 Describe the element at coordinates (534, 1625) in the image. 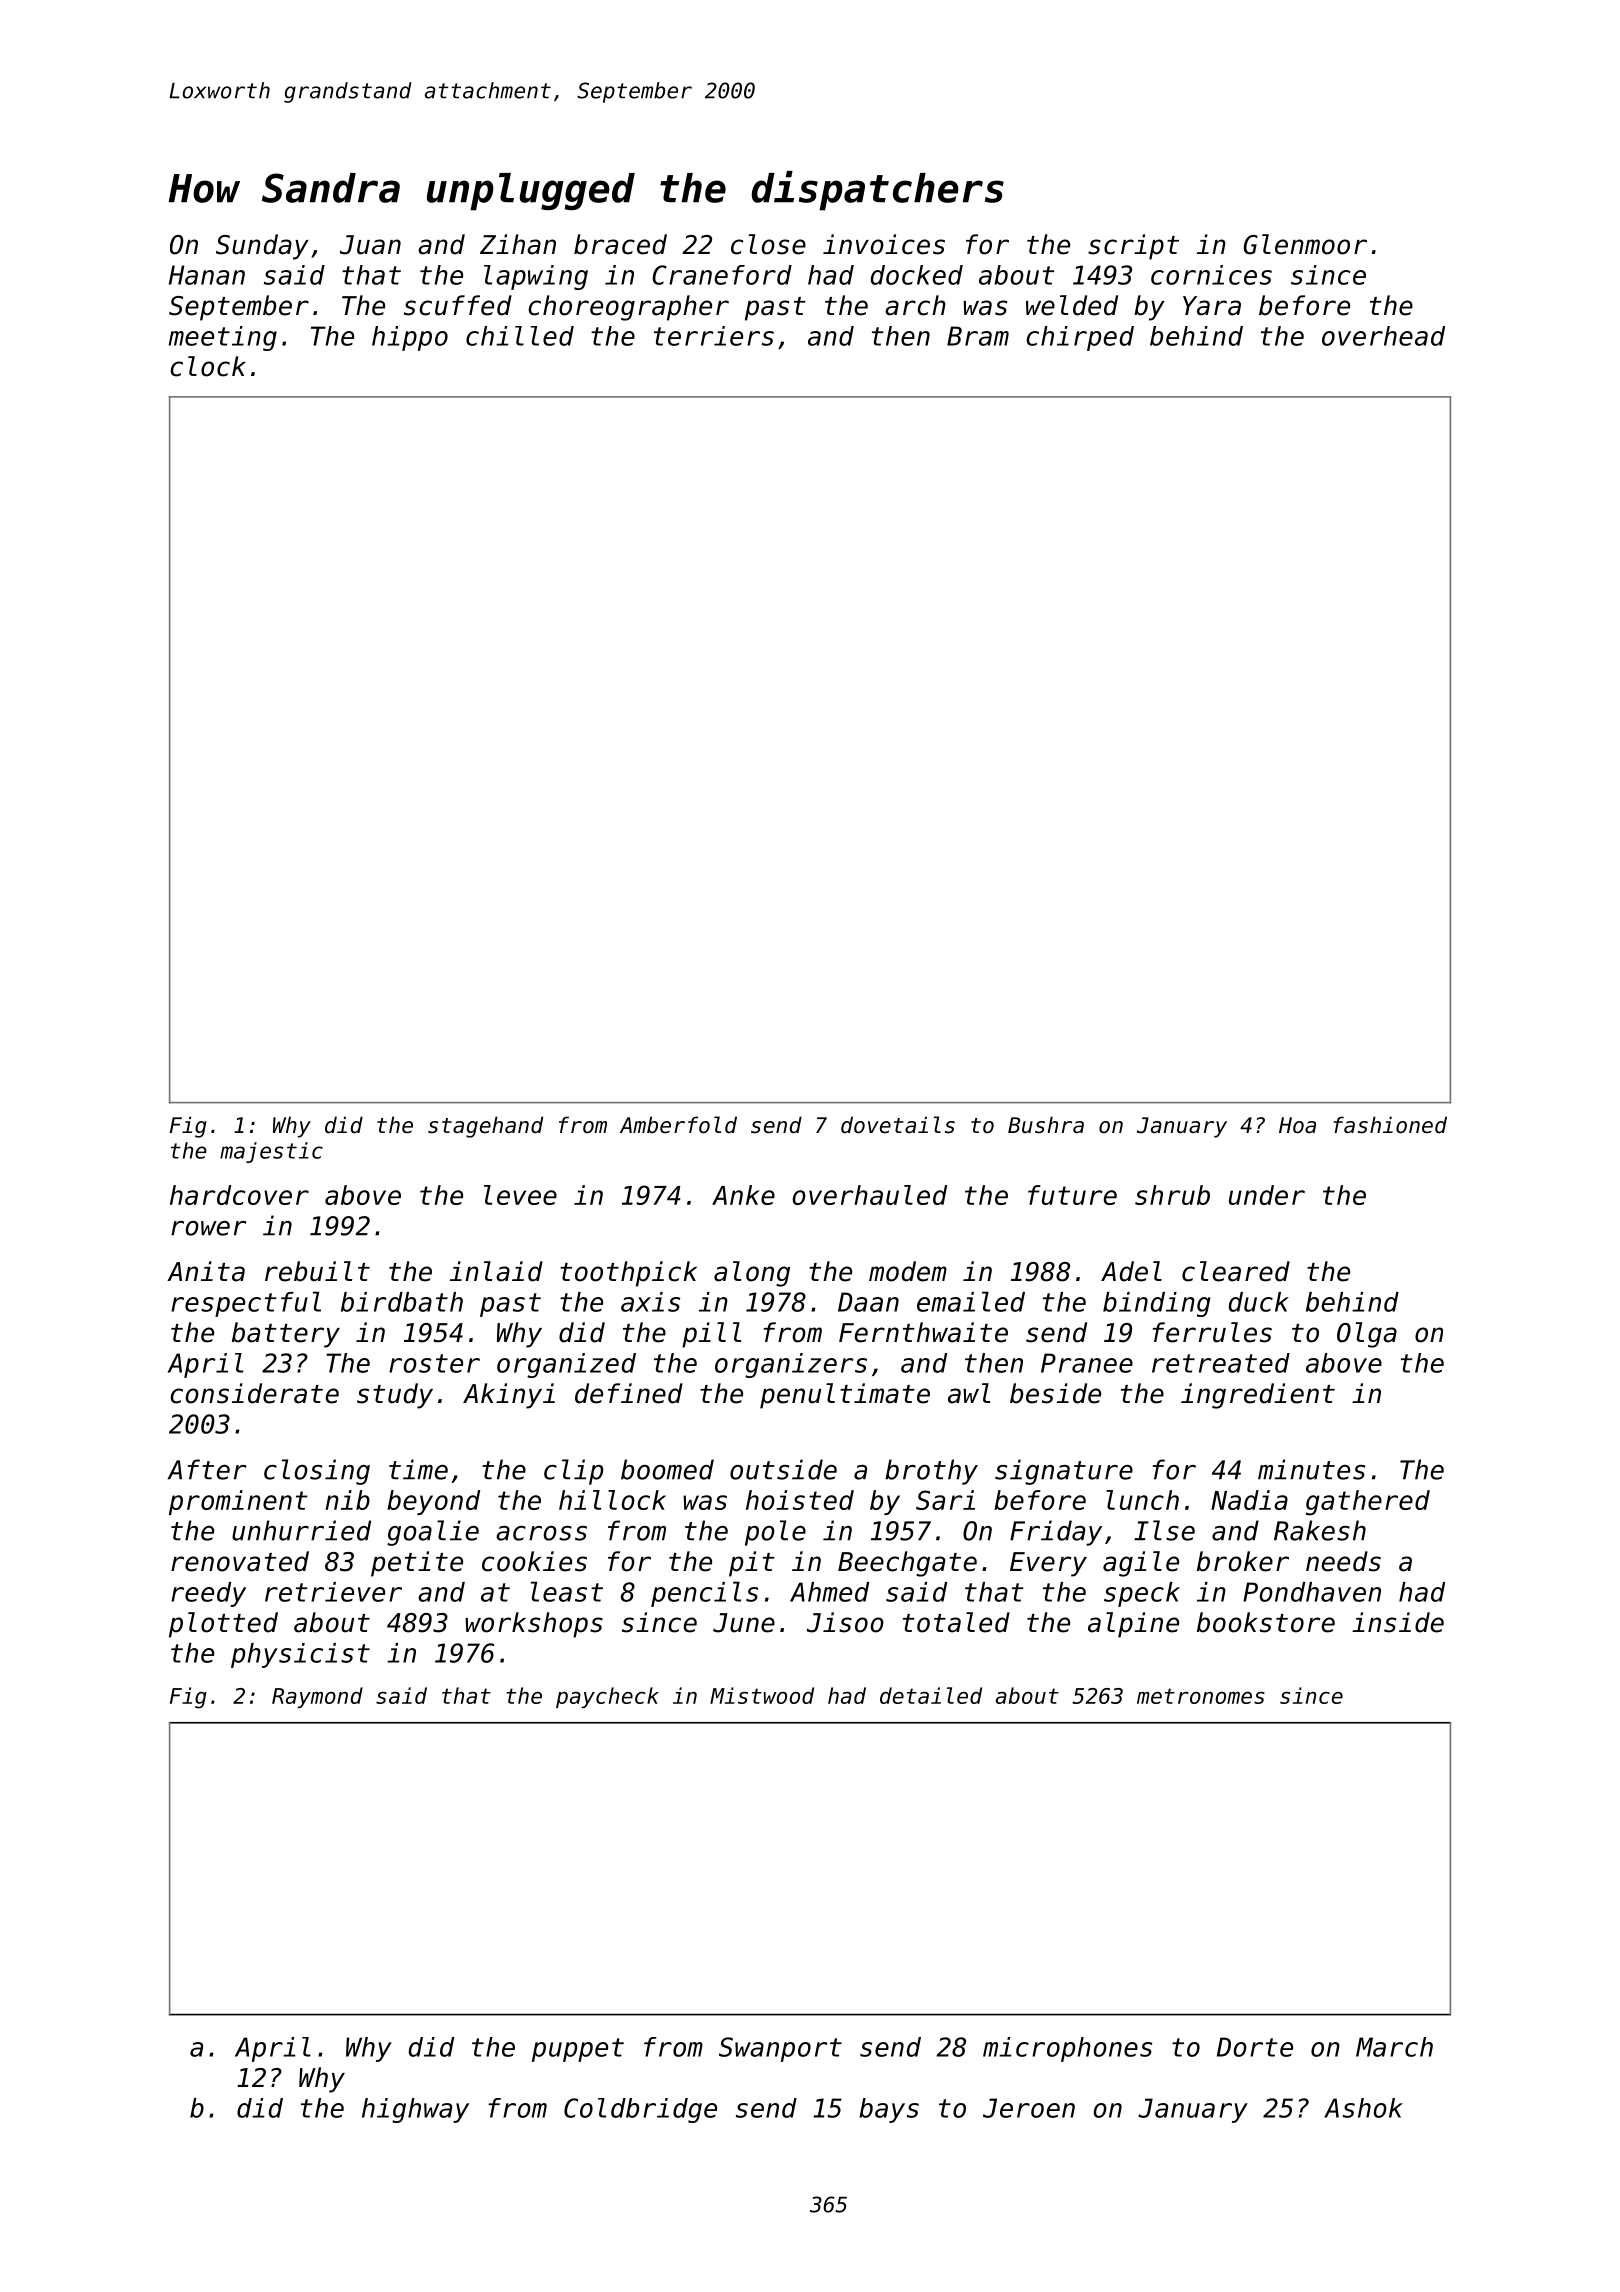

I see `workshops` at that location.
